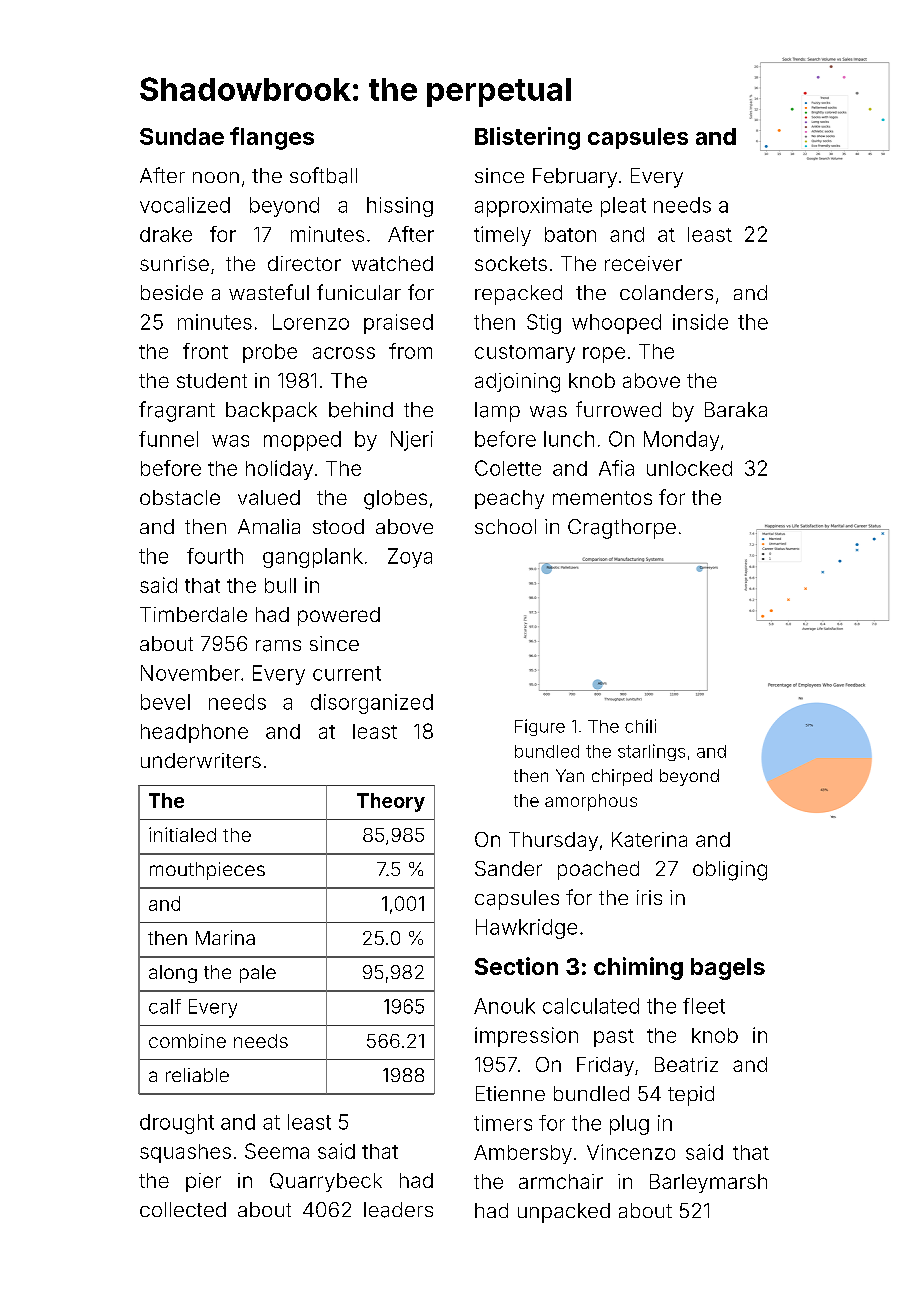 The height and width of the page is (1316, 908). Describe the element at coordinates (391, 802) in the page. I see `Theory` at that location.
